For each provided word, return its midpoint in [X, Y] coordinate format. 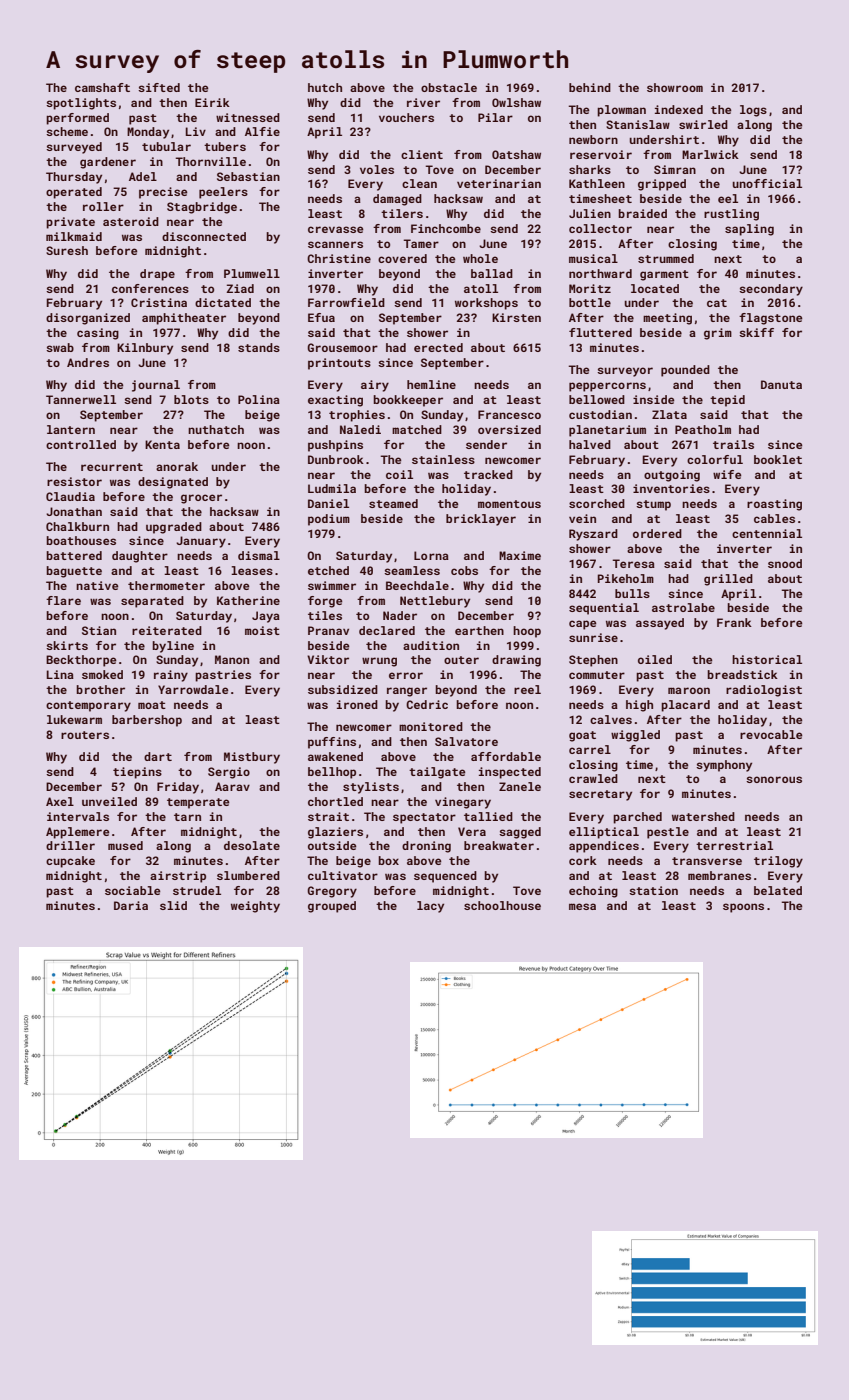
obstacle [449, 87]
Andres [88, 362]
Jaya [266, 617]
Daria [131, 905]
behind [590, 87]
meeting [667, 319]
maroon [689, 690]
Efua [321, 317]
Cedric [427, 704]
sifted [159, 87]
